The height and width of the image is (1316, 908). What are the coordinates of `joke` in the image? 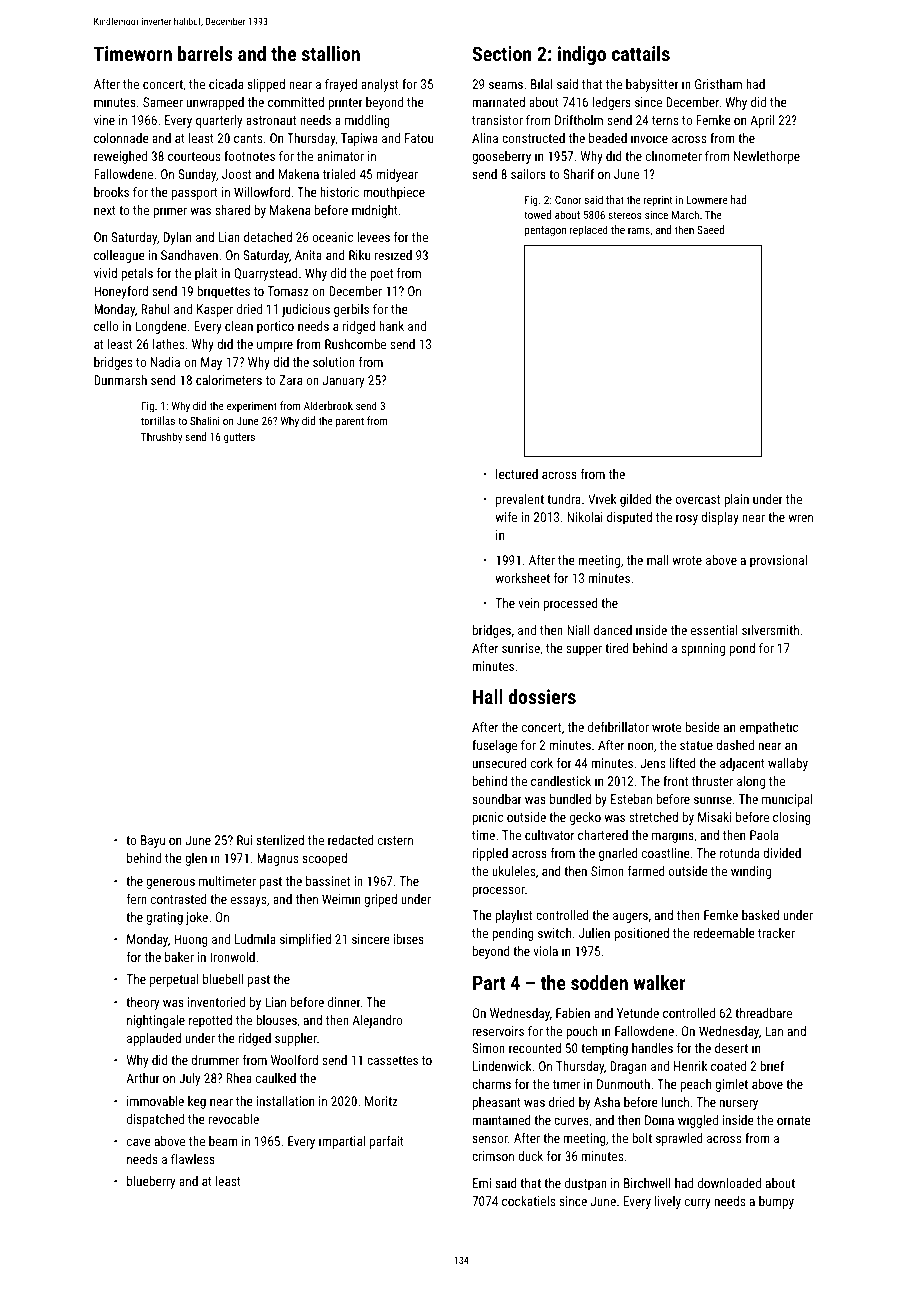 It's located at (197, 918).
